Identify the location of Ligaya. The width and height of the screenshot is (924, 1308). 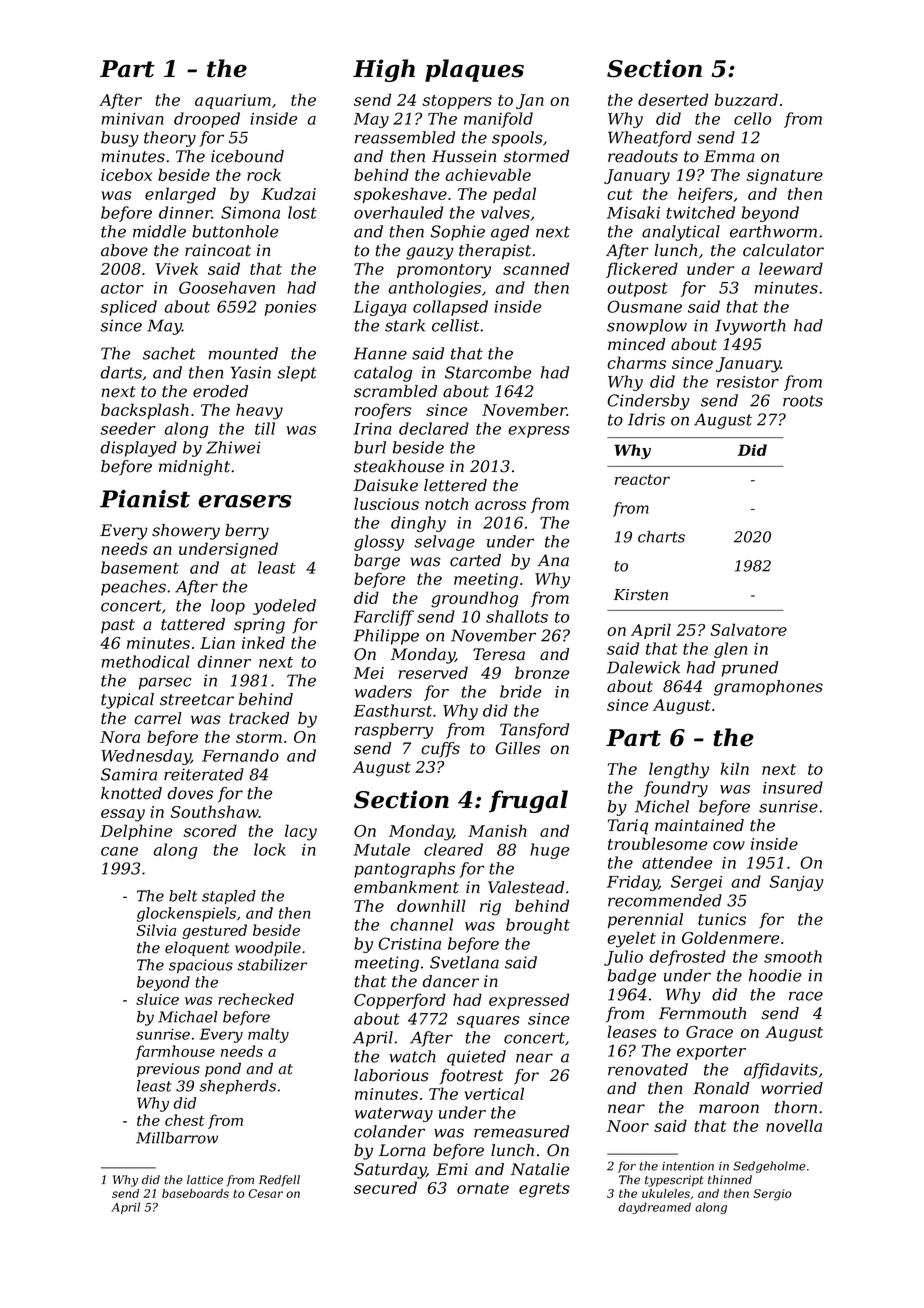
(380, 308).
